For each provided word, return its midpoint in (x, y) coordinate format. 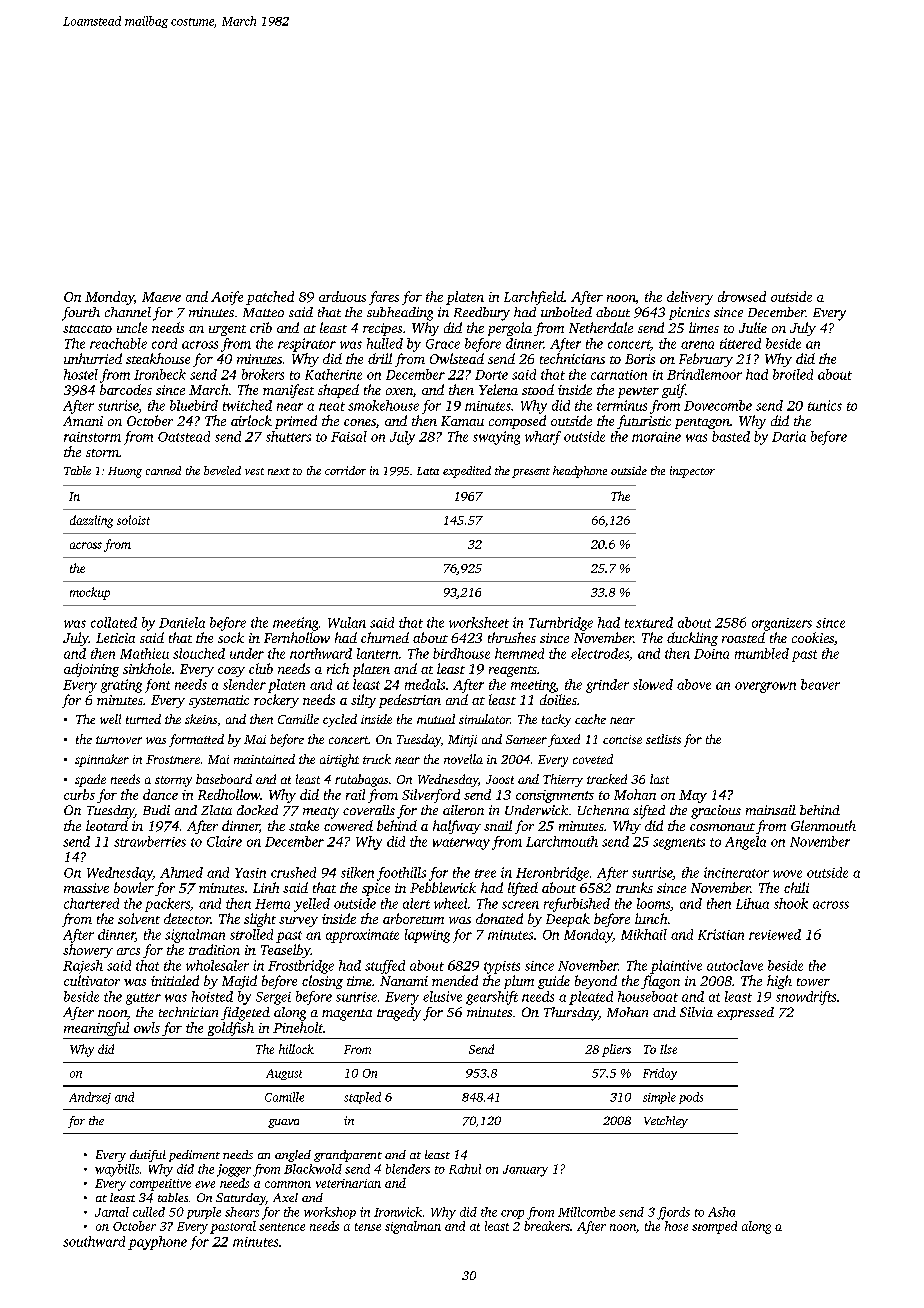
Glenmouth (823, 825)
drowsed (742, 296)
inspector (692, 472)
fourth (81, 314)
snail (498, 825)
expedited (467, 472)
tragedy (399, 1014)
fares (384, 298)
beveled (222, 470)
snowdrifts (806, 998)
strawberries (150, 841)
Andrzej (90, 1098)
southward (94, 1241)
